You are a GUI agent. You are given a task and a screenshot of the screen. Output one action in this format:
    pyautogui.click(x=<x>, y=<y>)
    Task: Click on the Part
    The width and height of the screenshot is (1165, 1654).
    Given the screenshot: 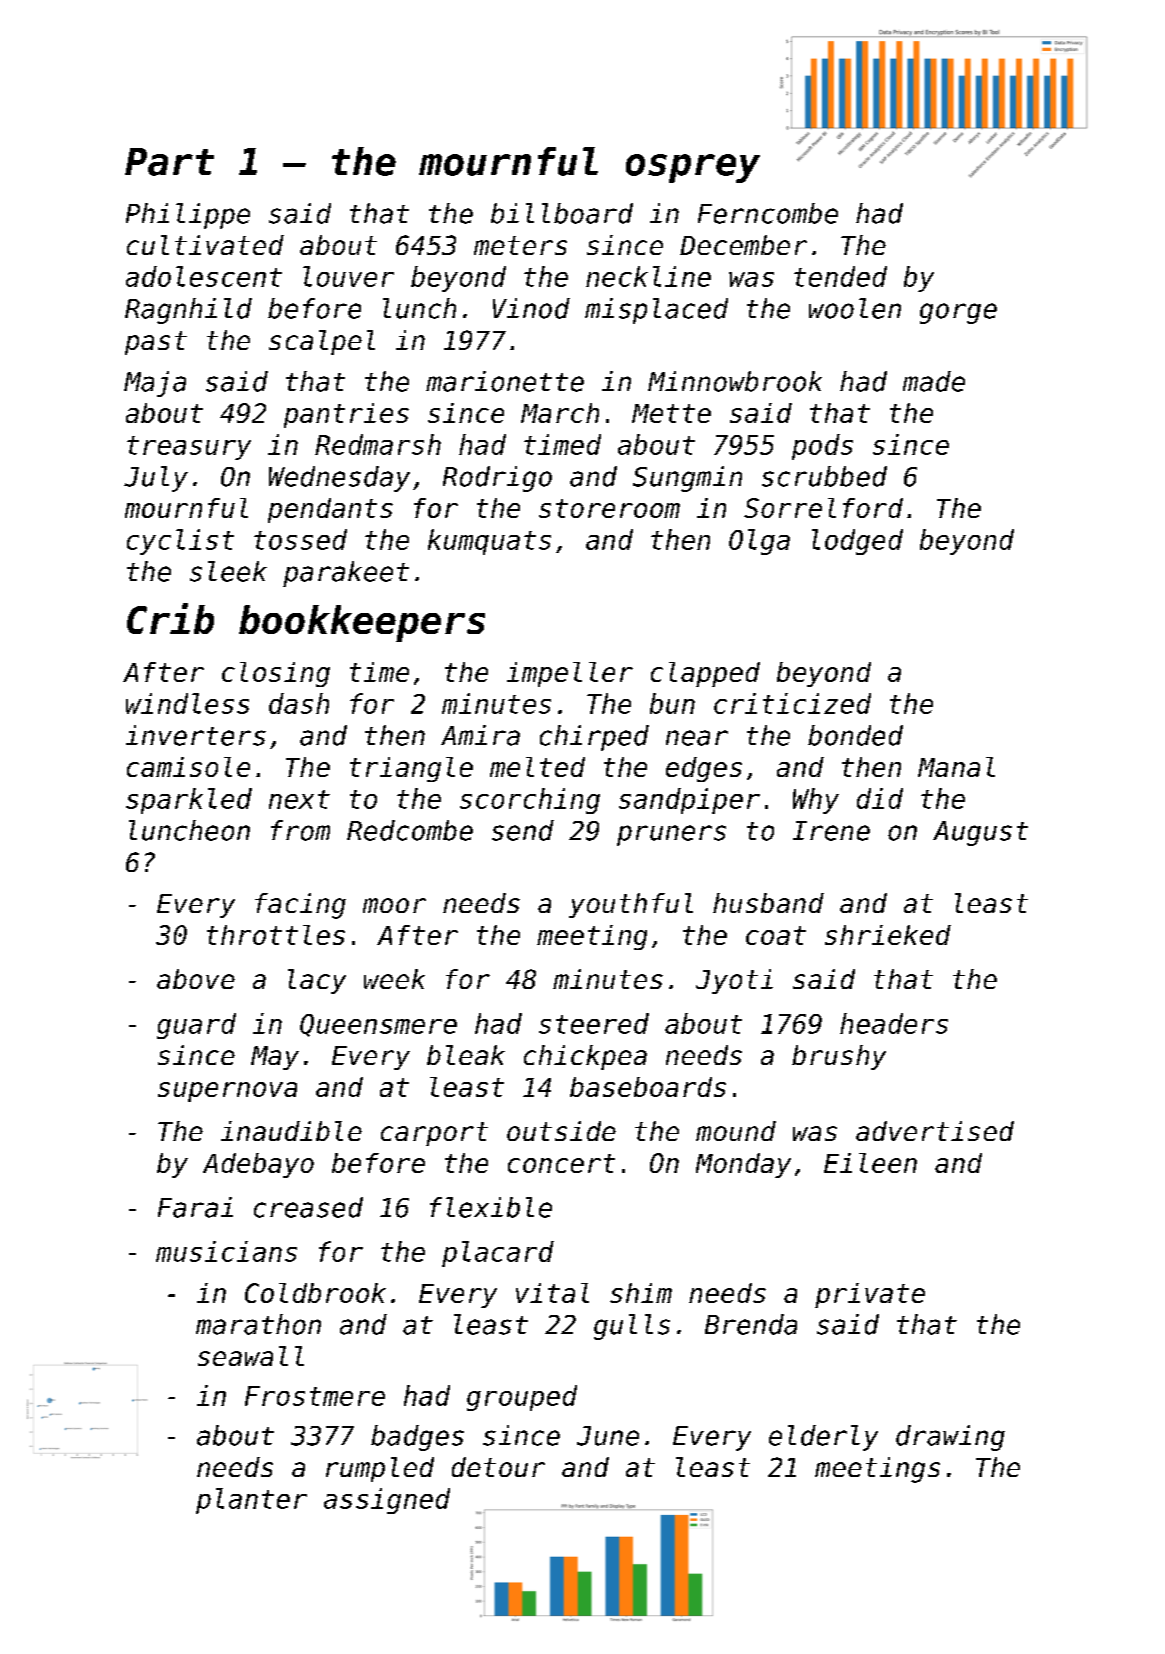 What is the action you would take?
    pyautogui.click(x=169, y=162)
